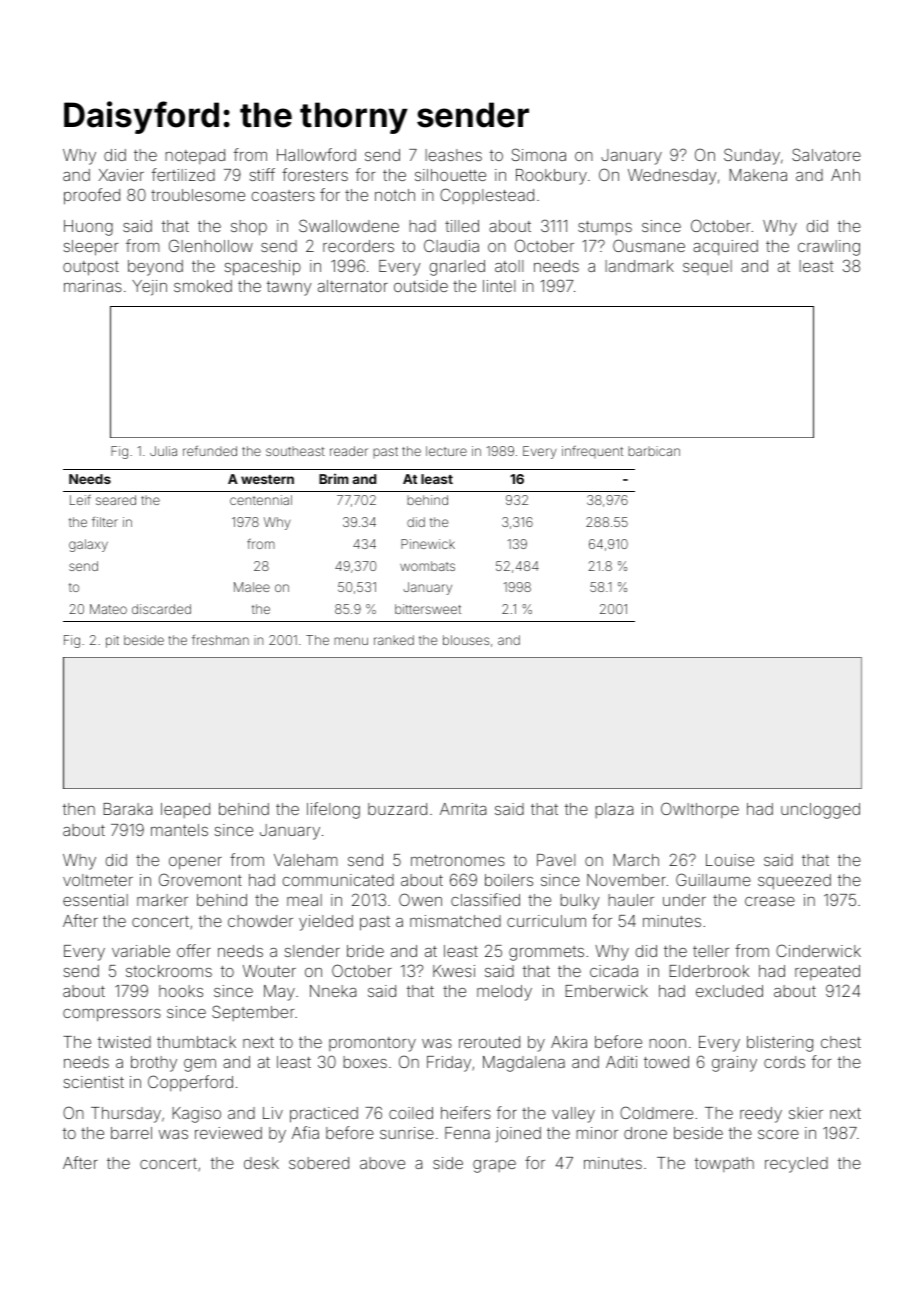 The image size is (924, 1308). What do you see at coordinates (195, 156) in the screenshot?
I see `notepad` at bounding box center [195, 156].
